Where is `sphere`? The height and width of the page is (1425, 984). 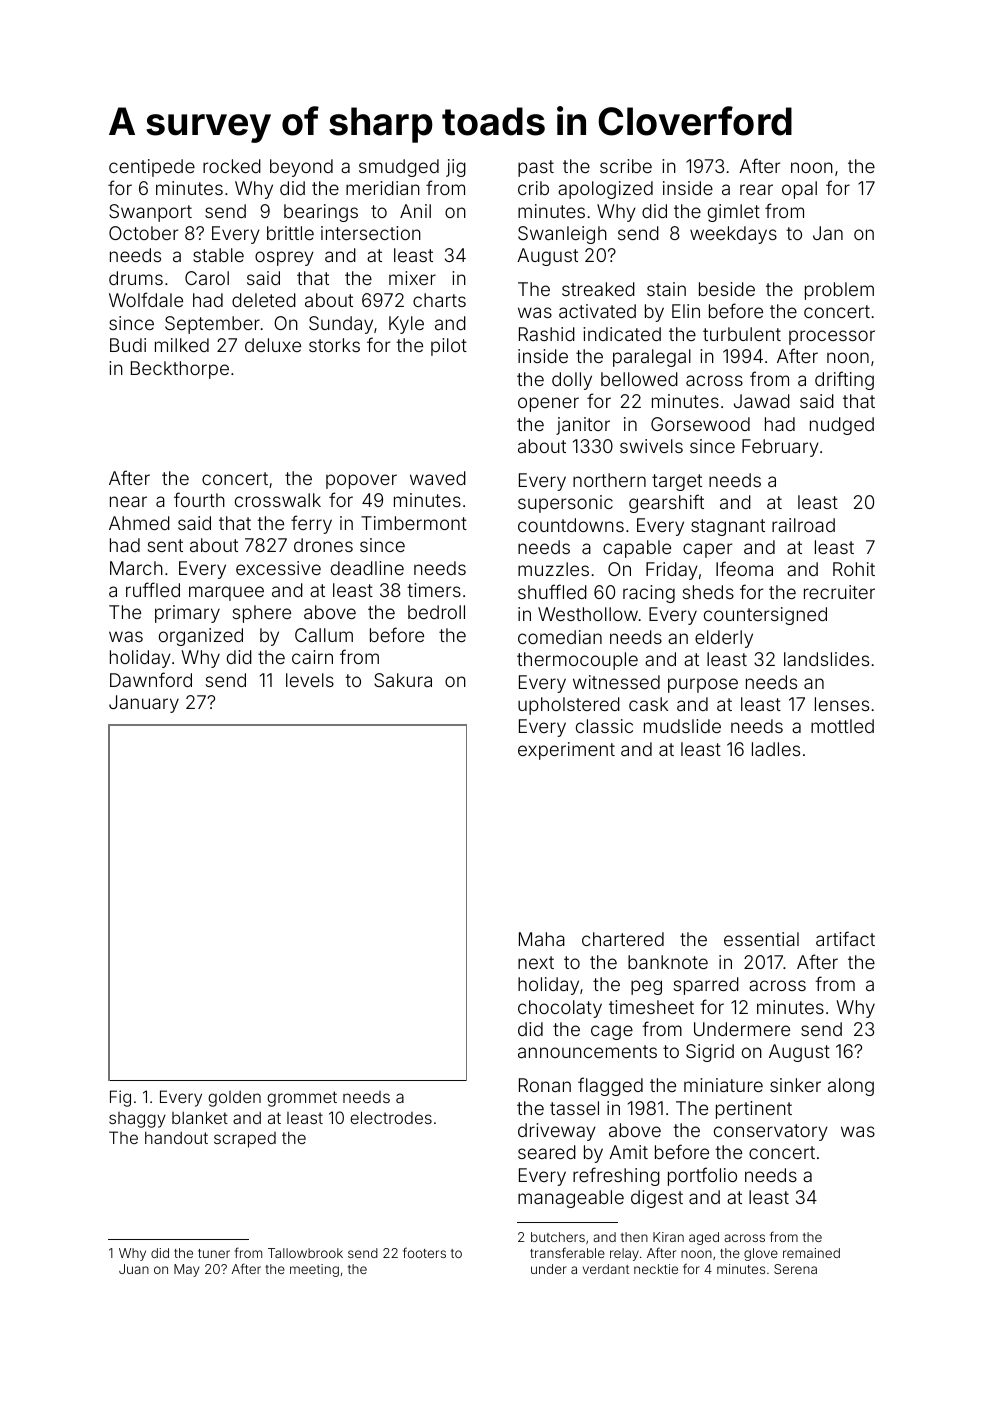 sphere is located at coordinates (262, 614).
